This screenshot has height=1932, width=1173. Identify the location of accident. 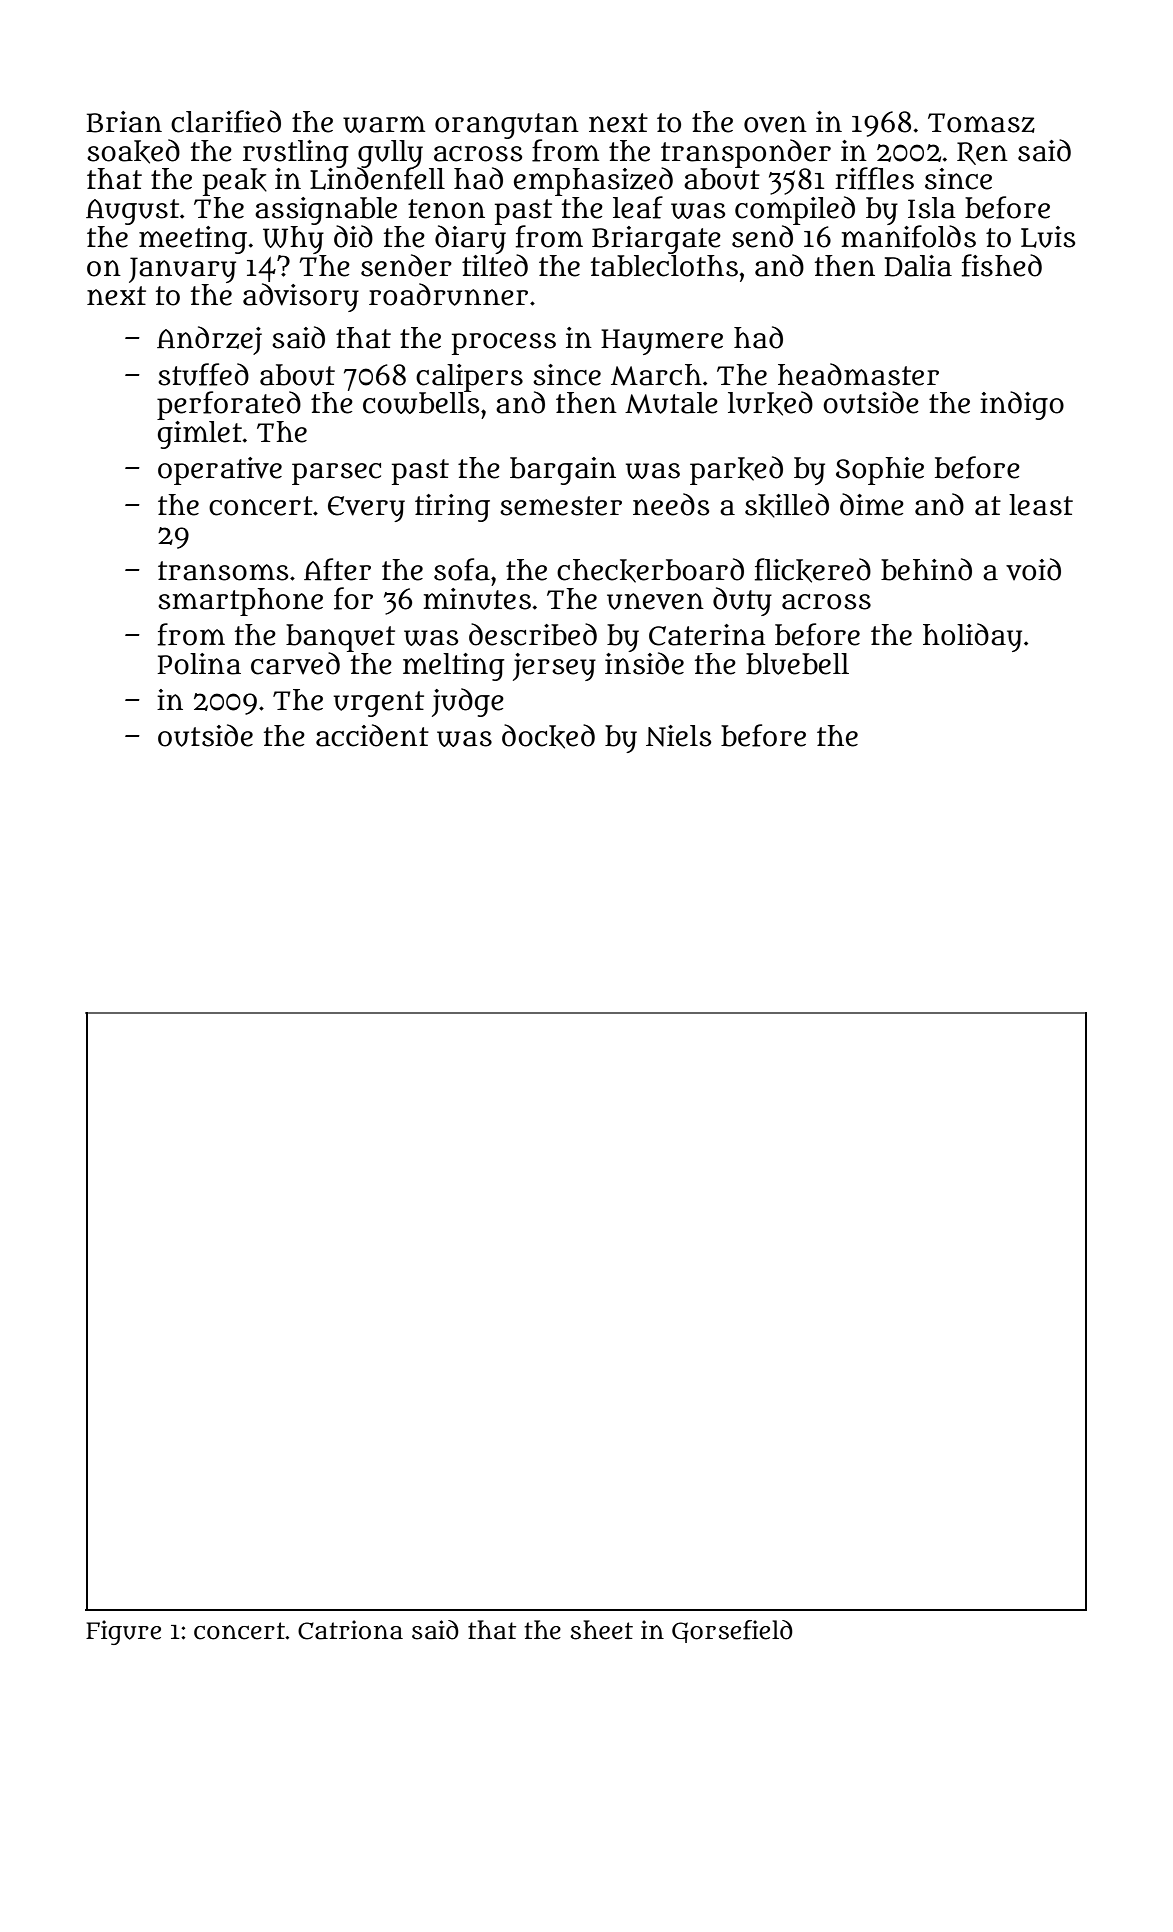
(372, 735).
